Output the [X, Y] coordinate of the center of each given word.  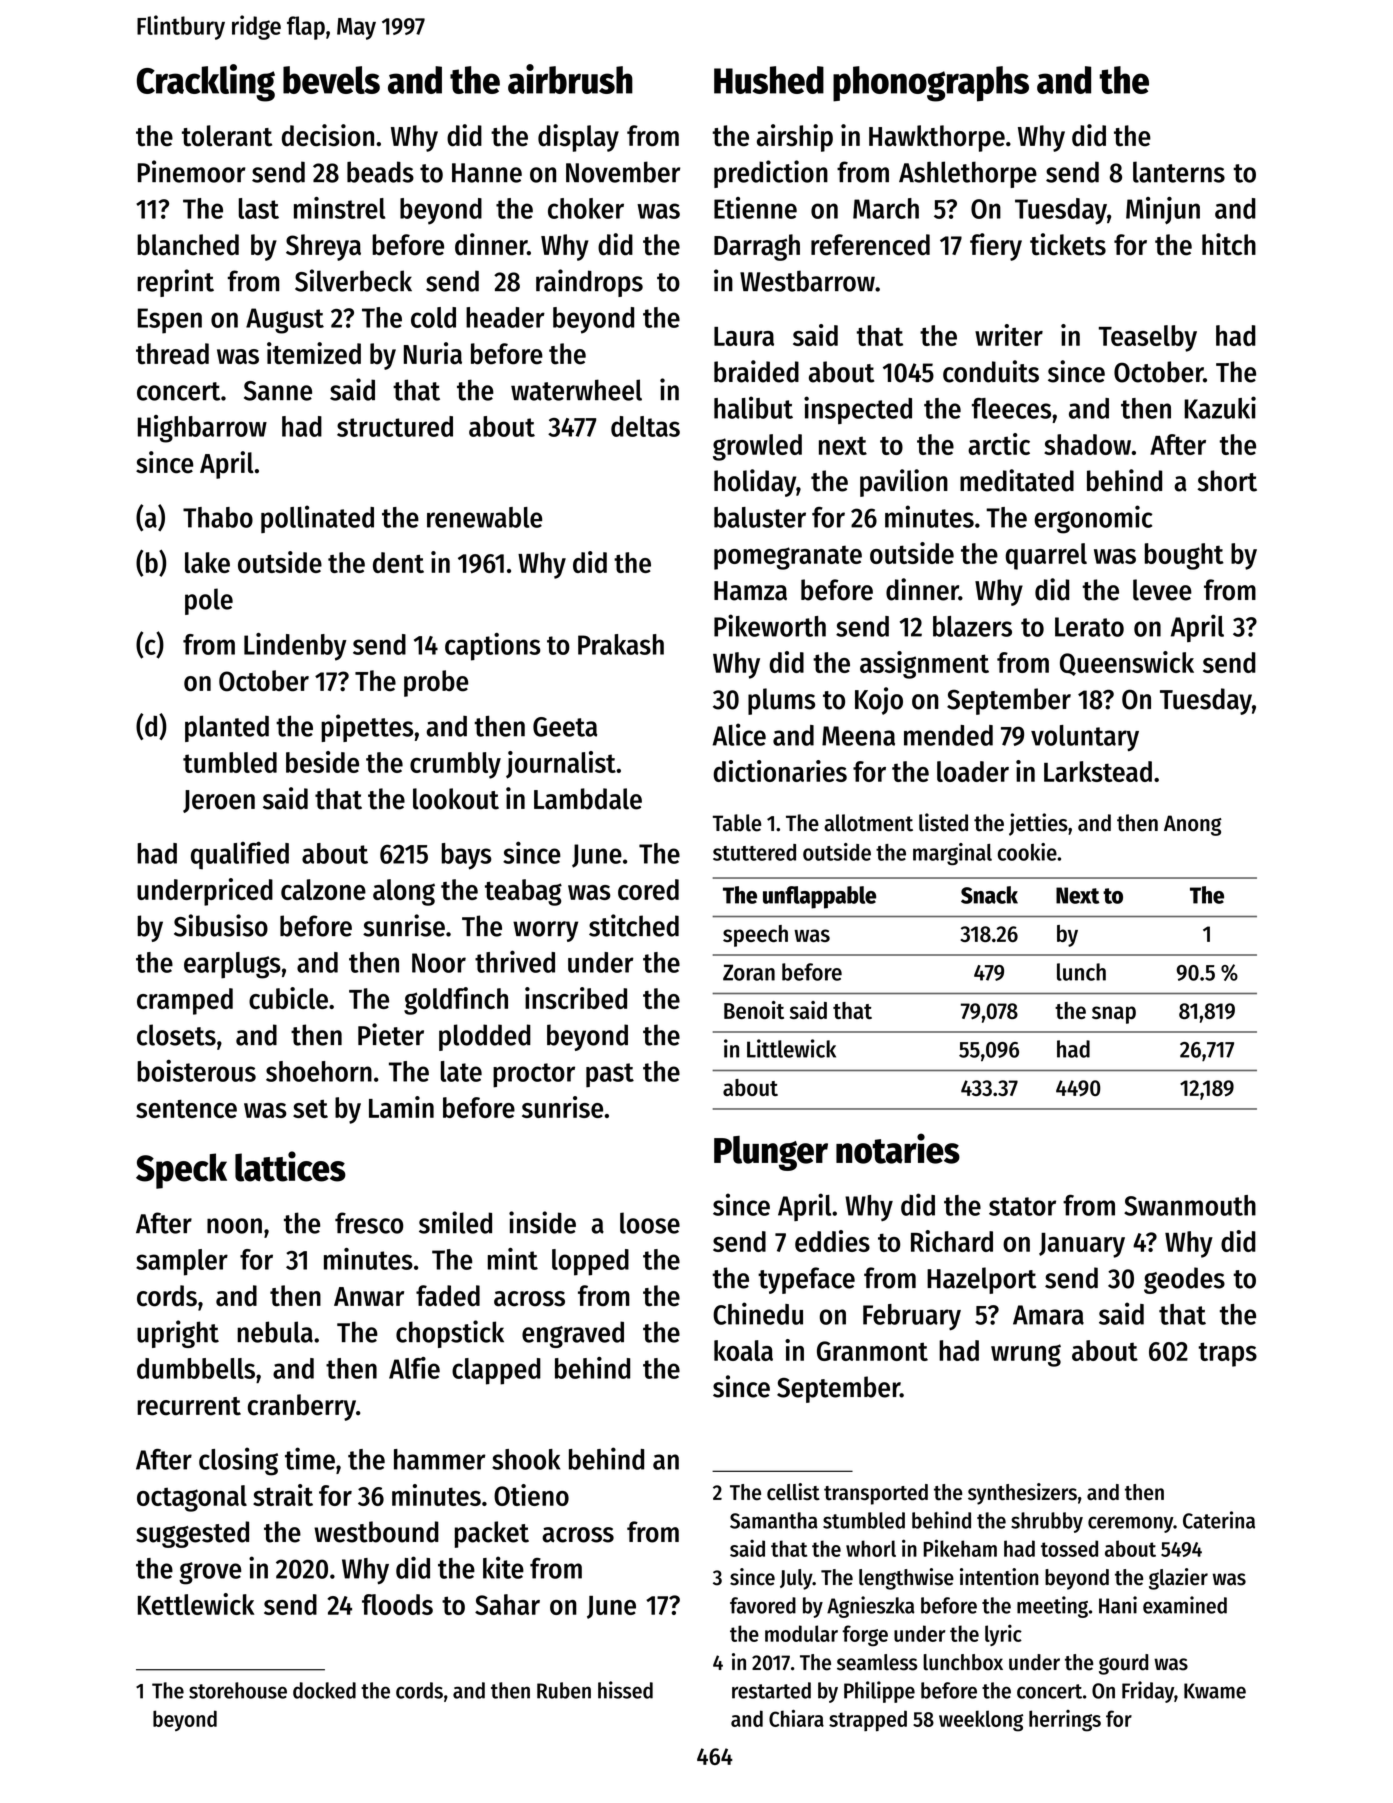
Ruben [564, 1690]
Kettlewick [196, 1604]
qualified [240, 855]
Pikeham [960, 1548]
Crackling [206, 83]
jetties [1038, 824]
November [623, 172]
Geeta [565, 727]
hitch [1229, 244]
